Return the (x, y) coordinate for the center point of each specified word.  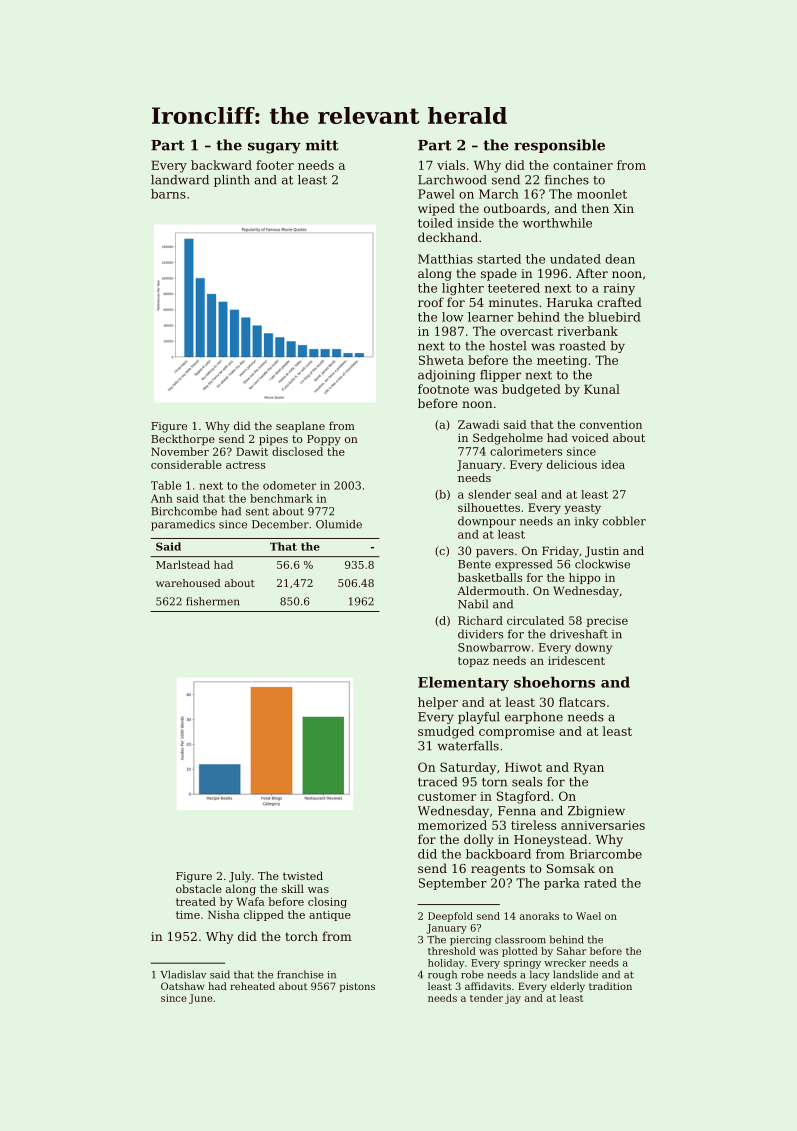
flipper (500, 376)
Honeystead (550, 840)
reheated (252, 986)
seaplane (300, 427)
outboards (515, 208)
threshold (452, 951)
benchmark (281, 498)
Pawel (436, 194)
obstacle (199, 888)
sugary (274, 148)
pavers (495, 553)
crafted (619, 302)
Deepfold (450, 917)
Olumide (339, 524)
